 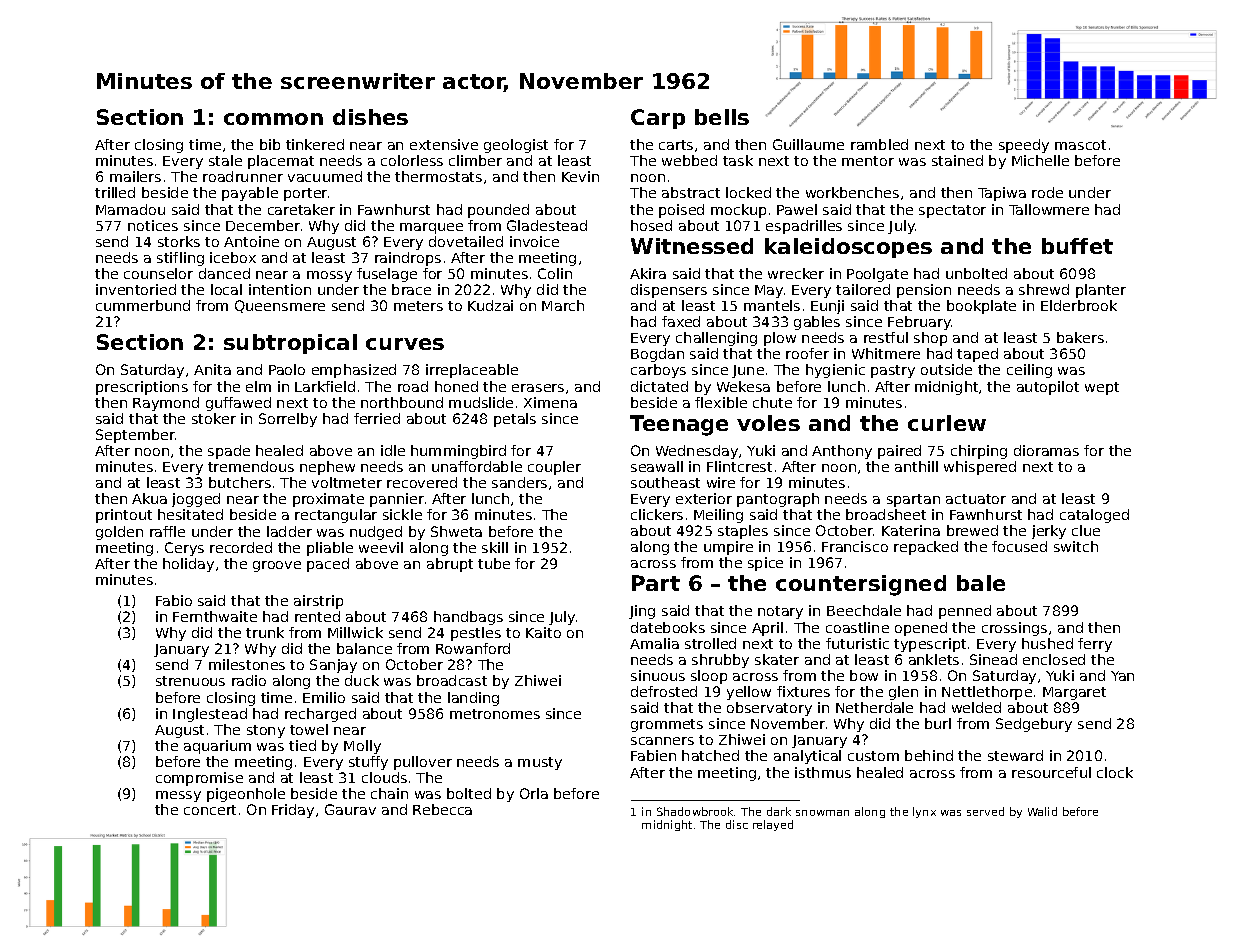 I want to click on rambled, so click(x=879, y=144).
